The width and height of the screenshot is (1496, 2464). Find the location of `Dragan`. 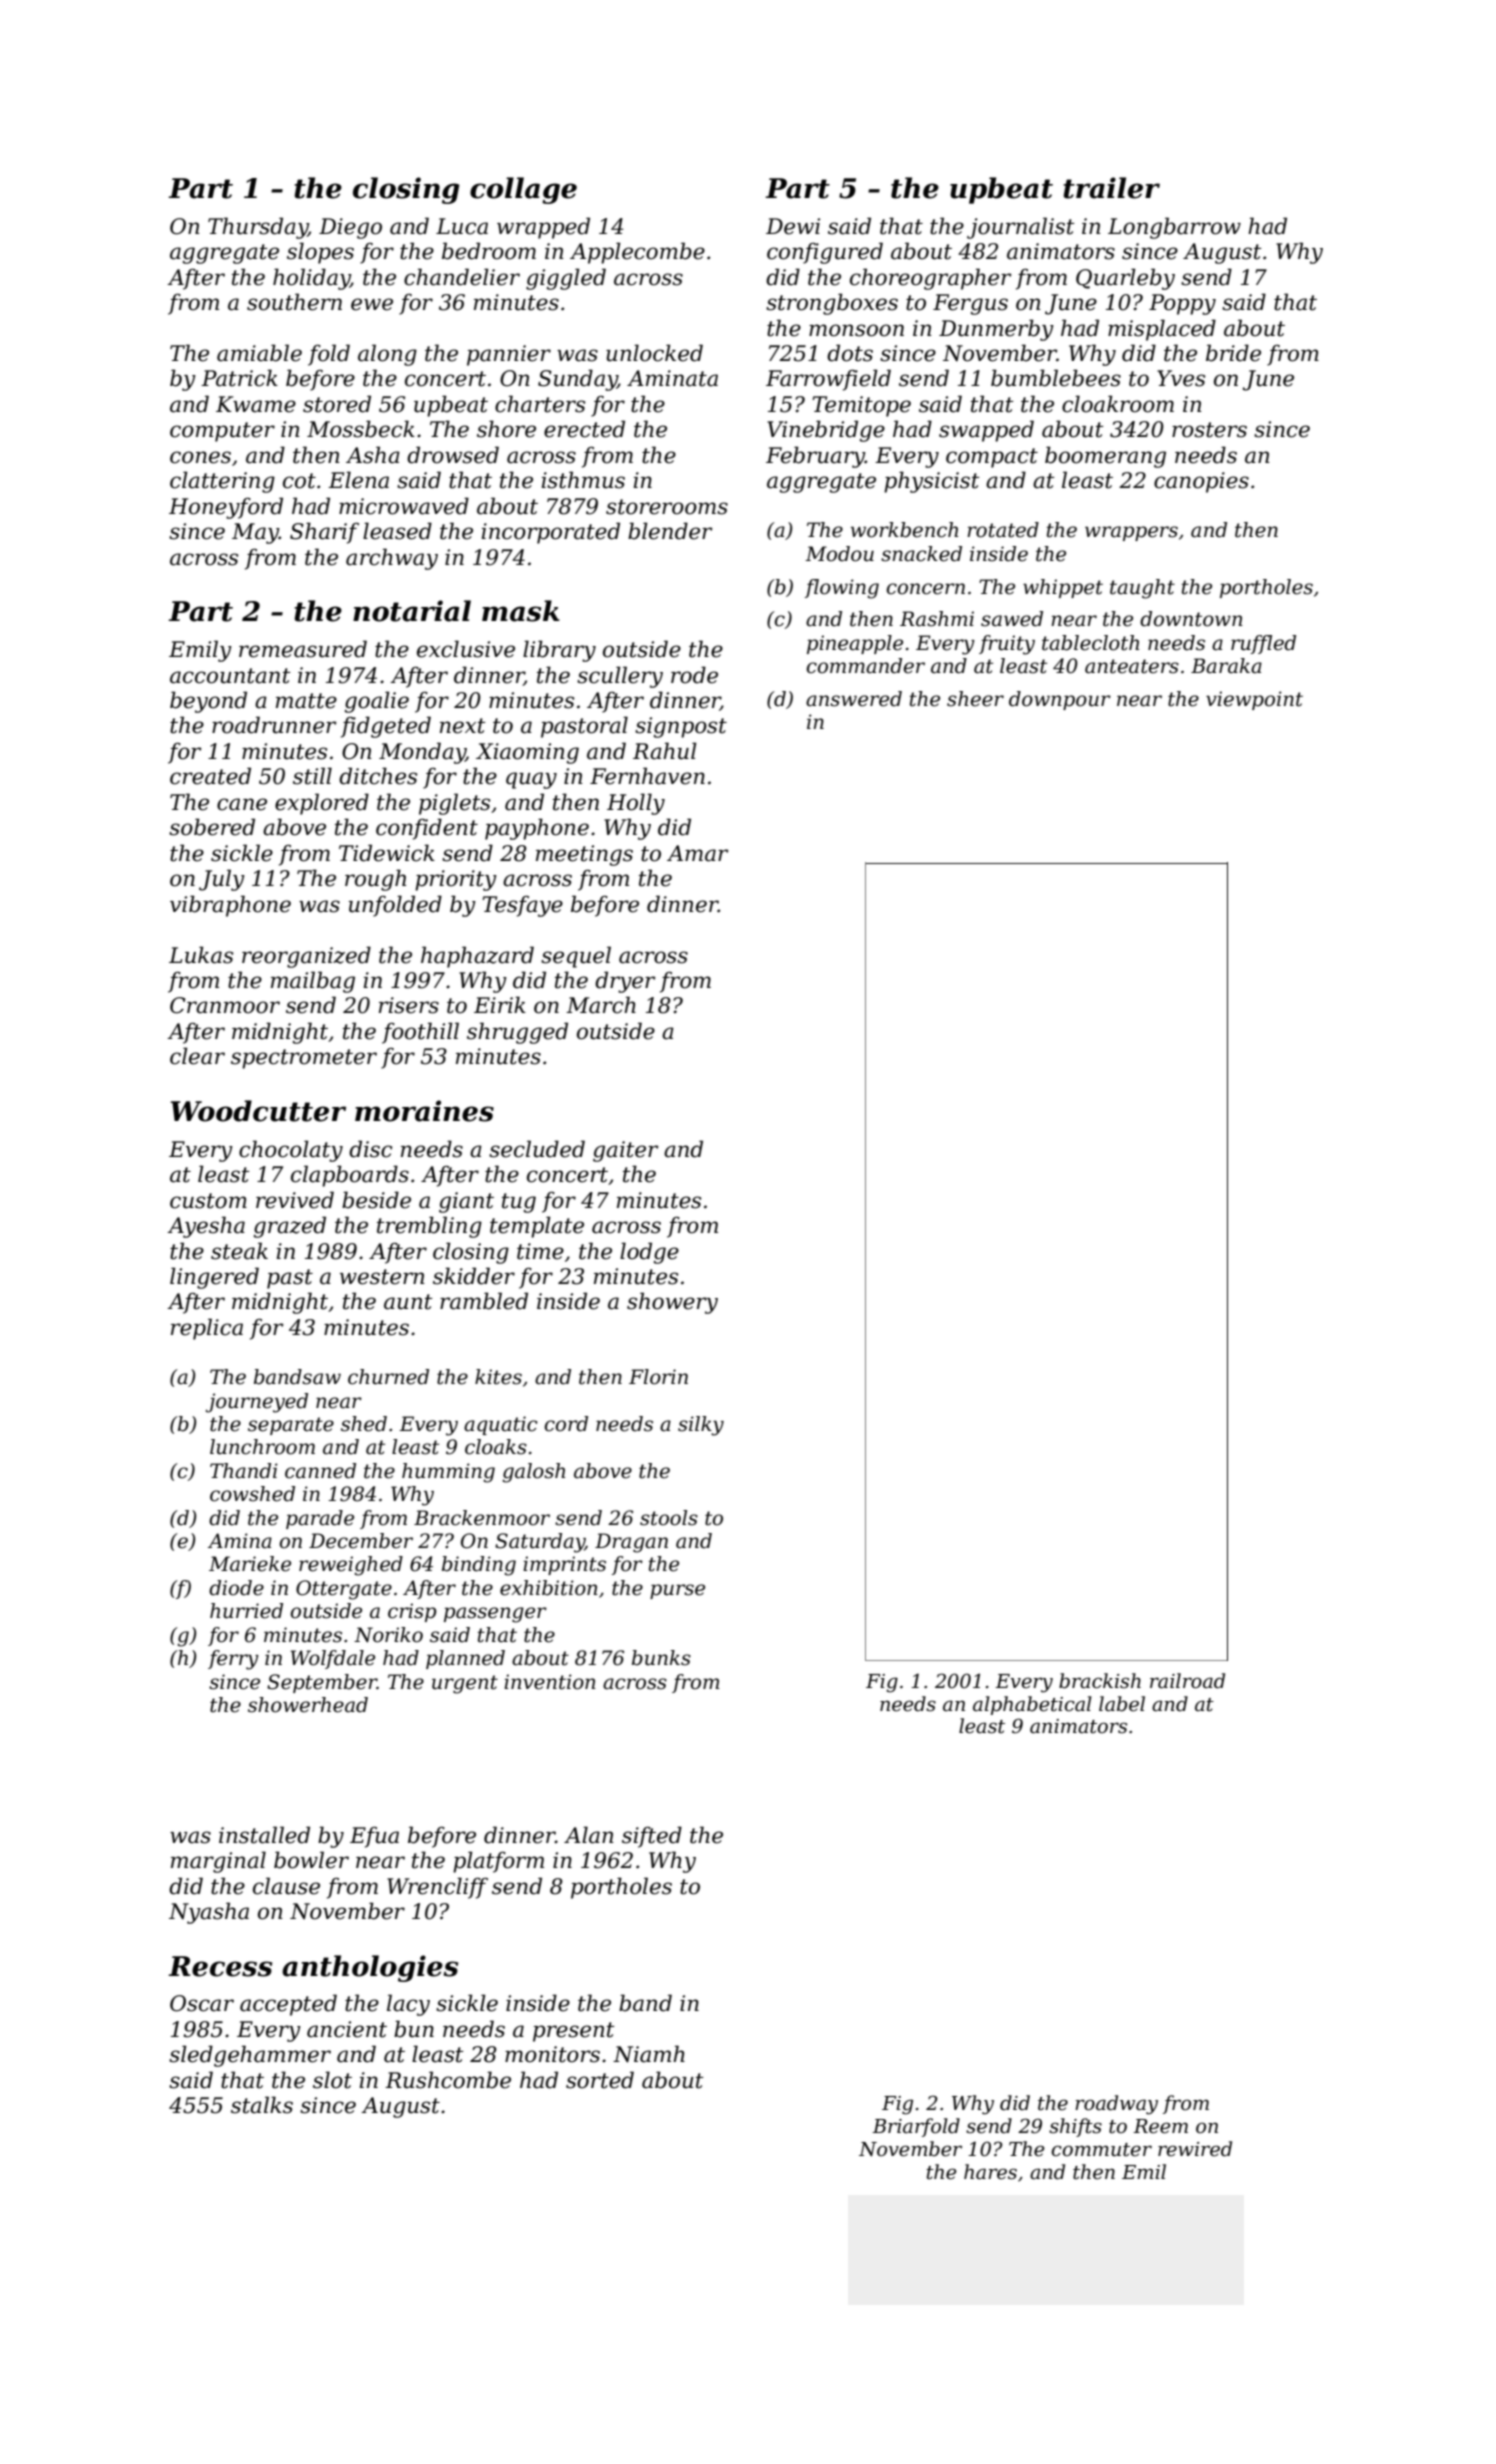

Dragan is located at coordinates (631, 1543).
